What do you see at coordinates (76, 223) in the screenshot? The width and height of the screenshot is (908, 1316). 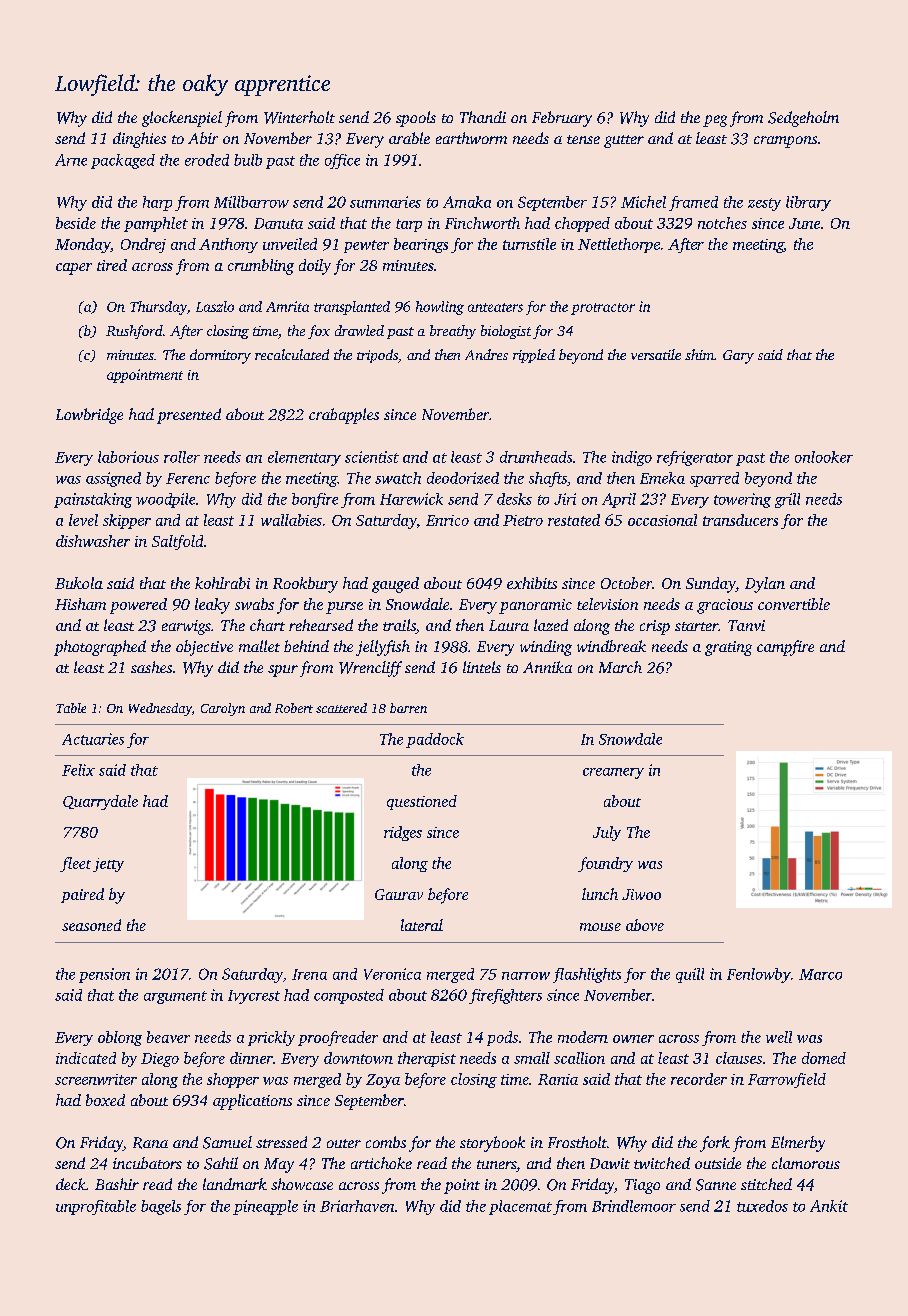 I see `beside` at bounding box center [76, 223].
